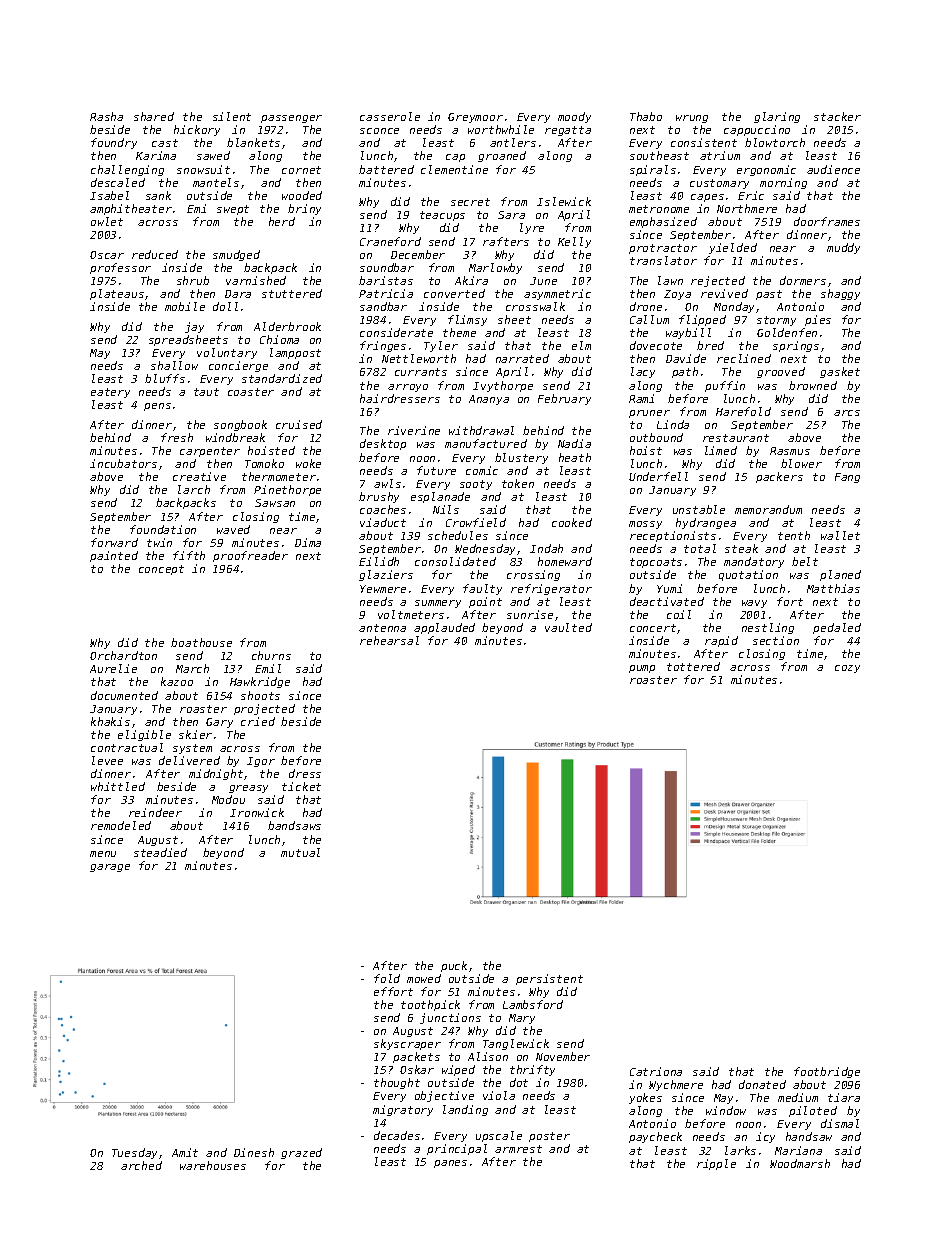 The image size is (952, 1233). What do you see at coordinates (777, 117) in the document?
I see `glaring` at bounding box center [777, 117].
